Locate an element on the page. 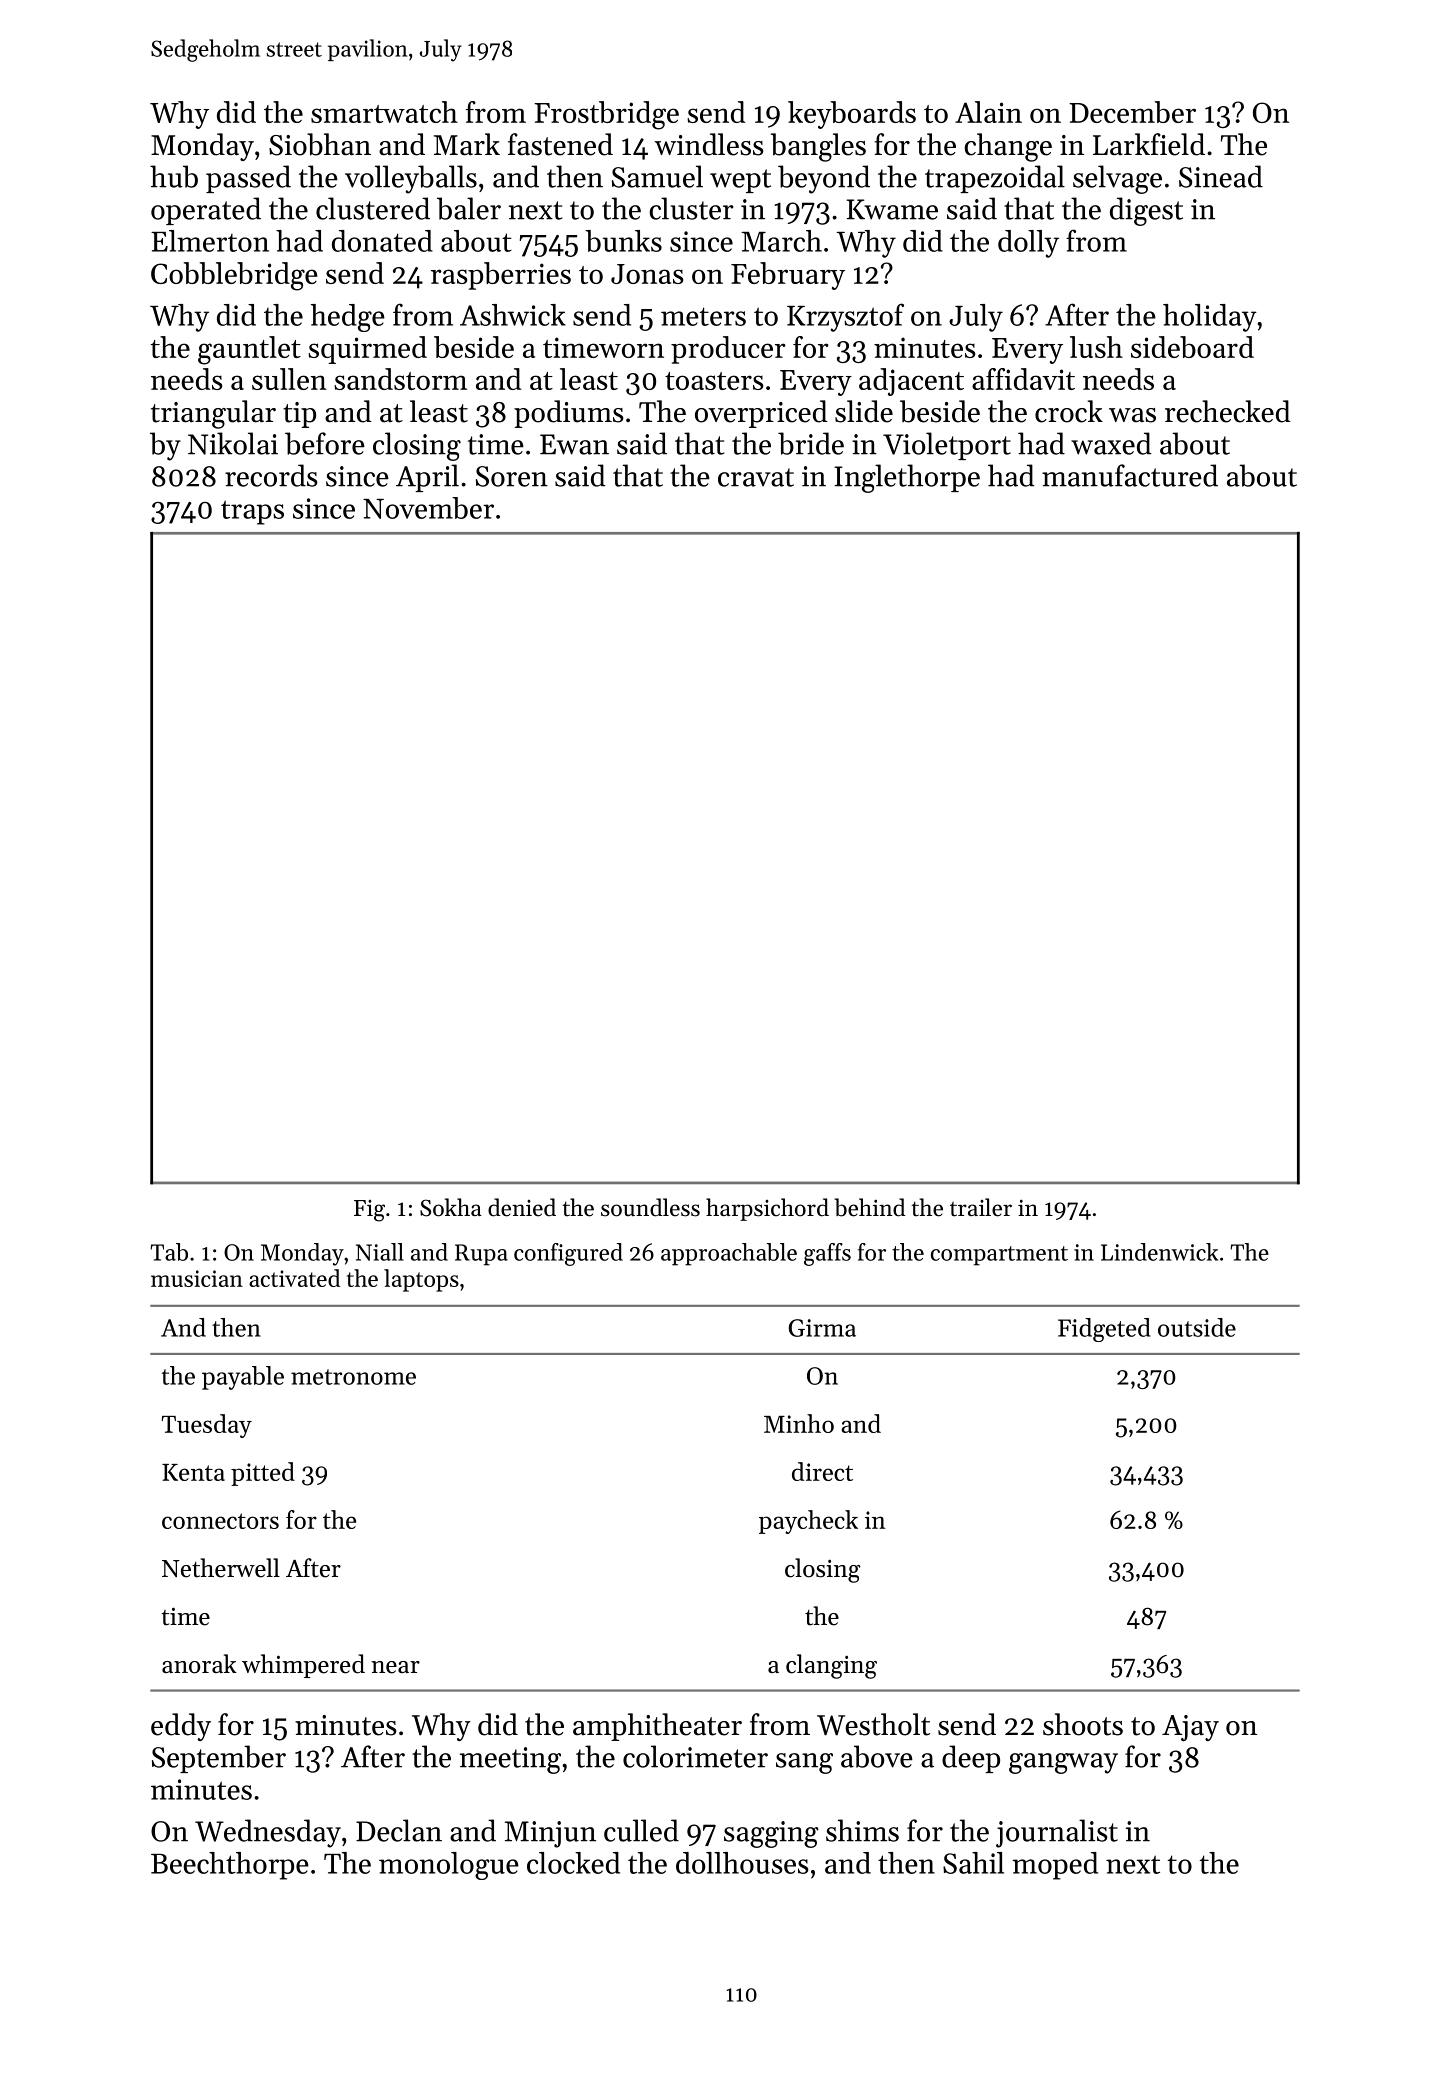  February is located at coordinates (788, 276).
